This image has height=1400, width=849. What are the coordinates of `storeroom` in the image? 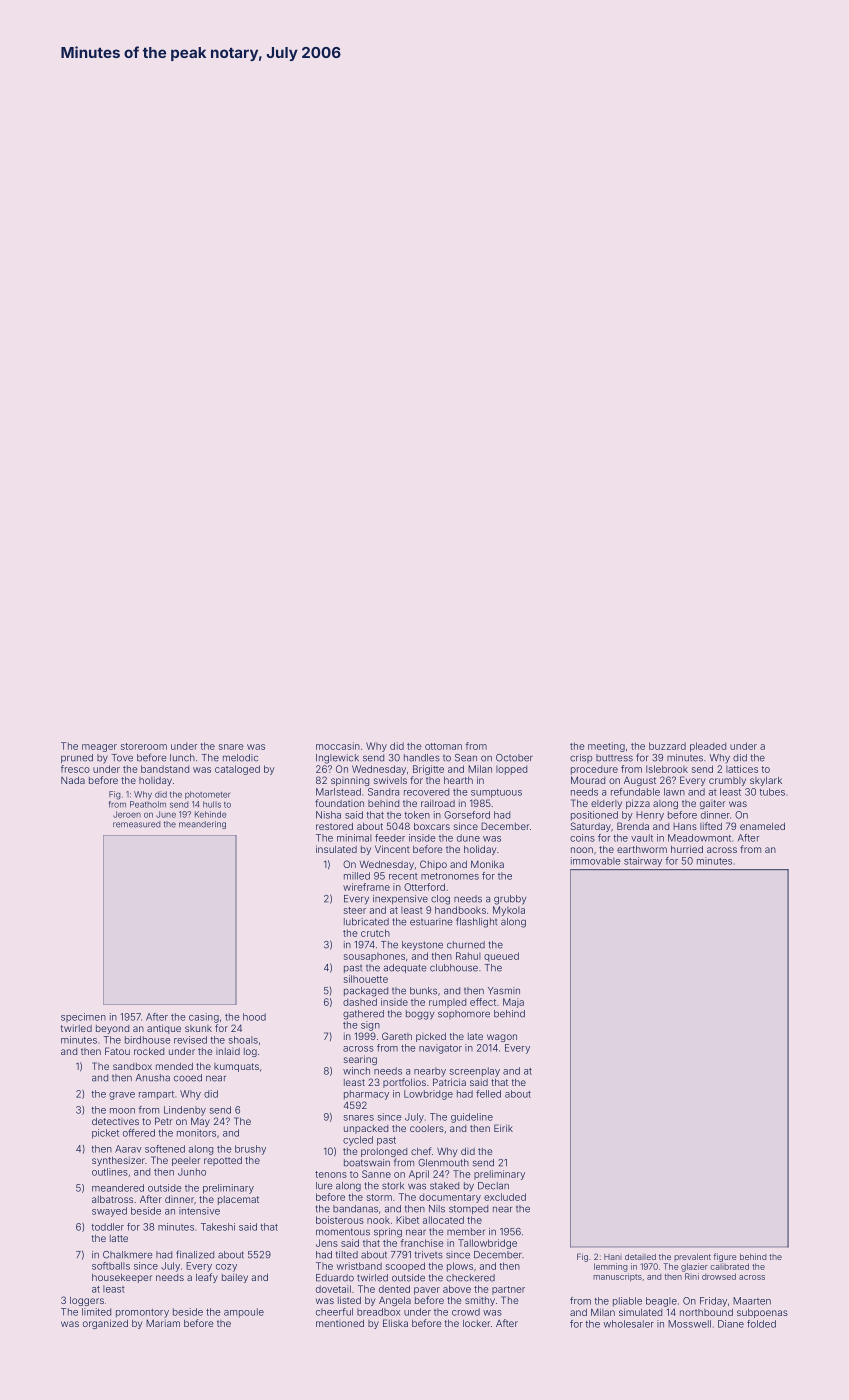 It's located at (144, 746).
